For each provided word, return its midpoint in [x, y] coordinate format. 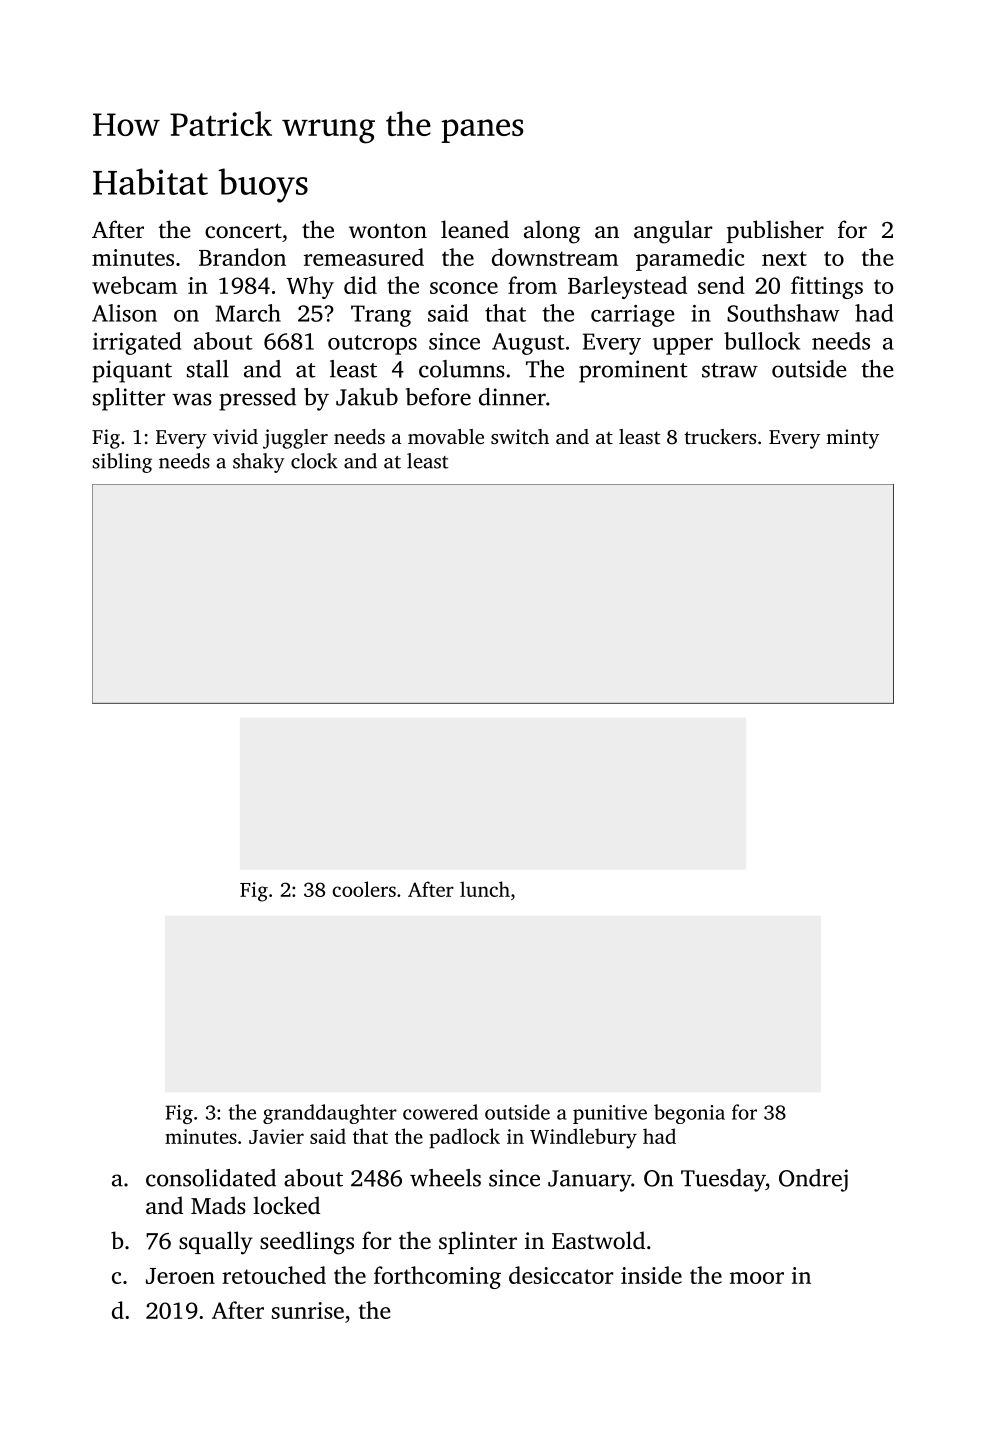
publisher [775, 231]
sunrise [308, 1310]
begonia [689, 1114]
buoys [263, 185]
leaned [475, 229]
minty [852, 439]
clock [314, 461]
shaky [259, 463]
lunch [485, 889]
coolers [364, 889]
